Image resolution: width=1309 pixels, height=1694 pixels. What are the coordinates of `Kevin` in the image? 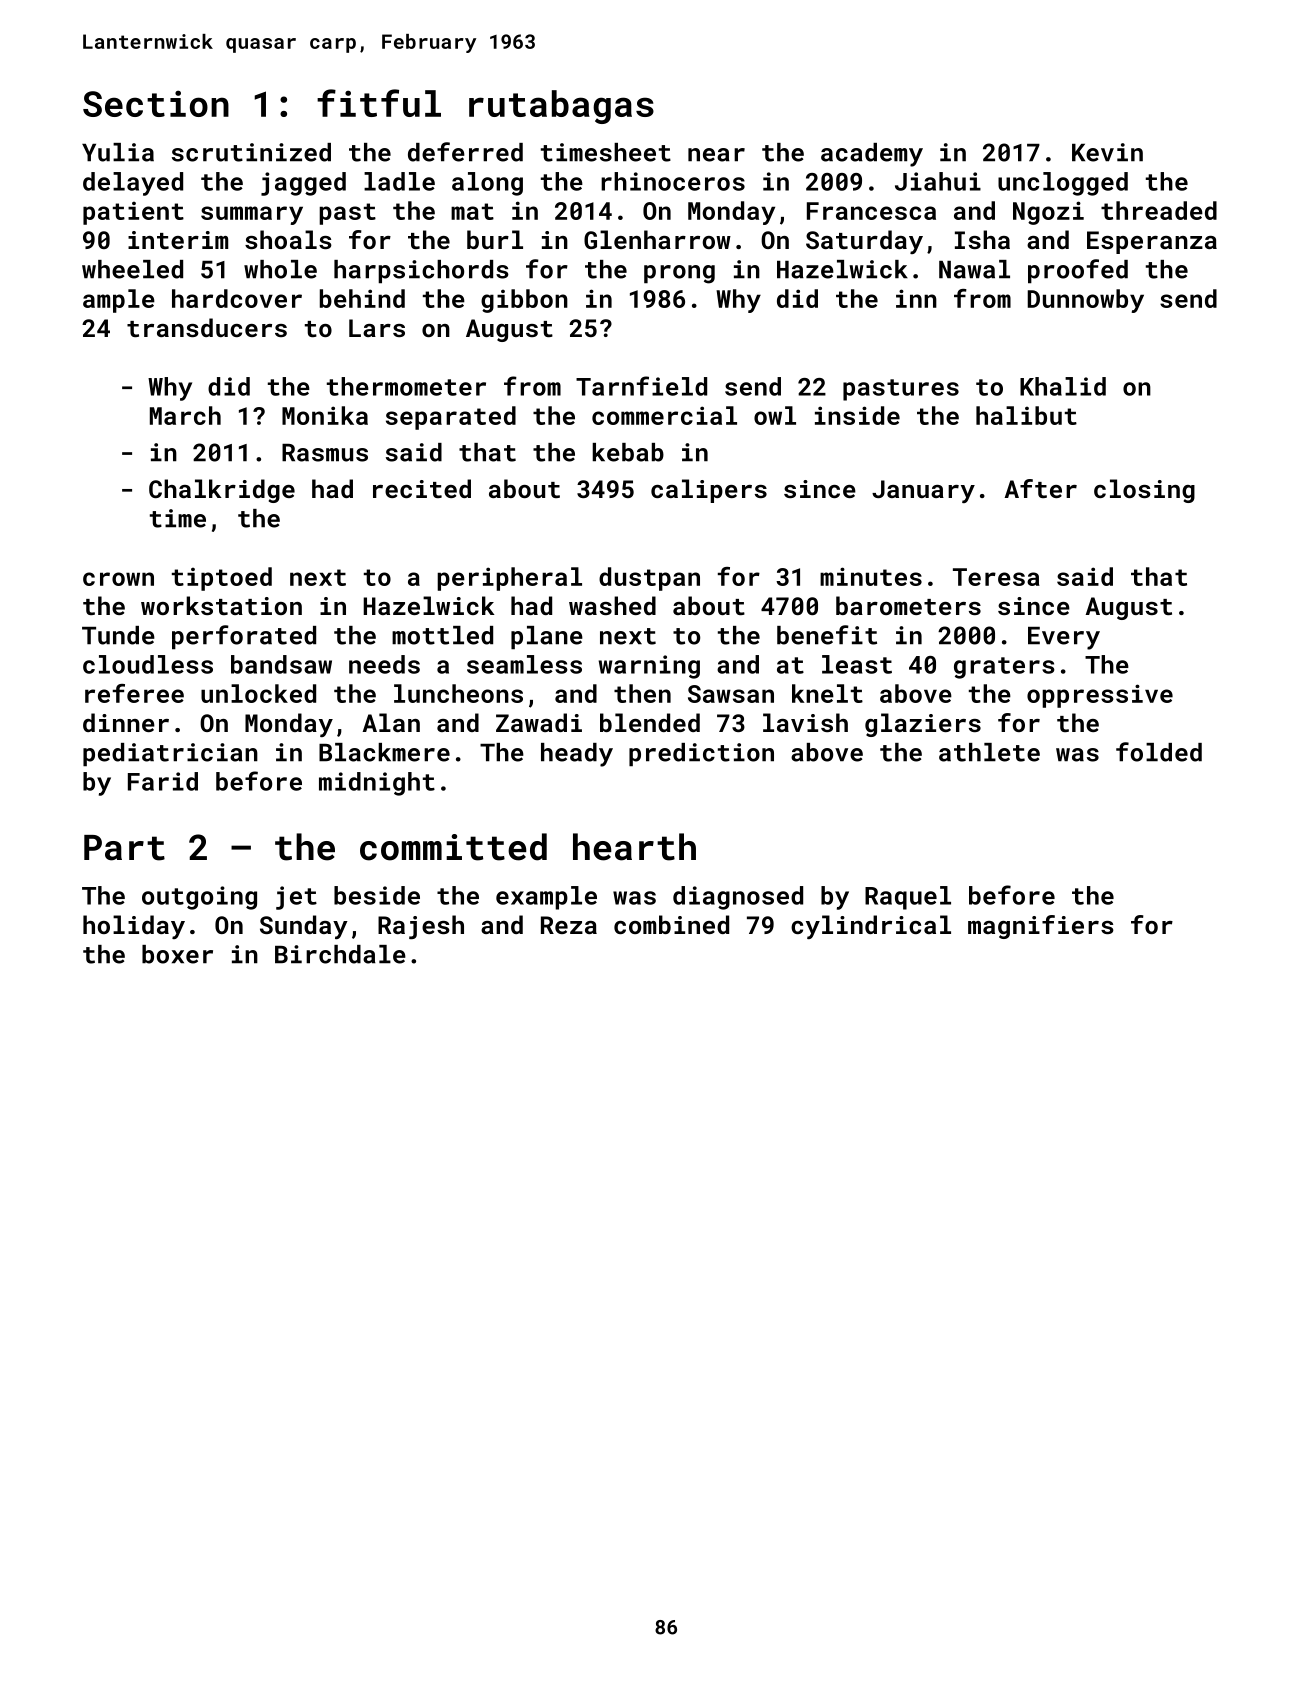 It's located at (1107, 152).
